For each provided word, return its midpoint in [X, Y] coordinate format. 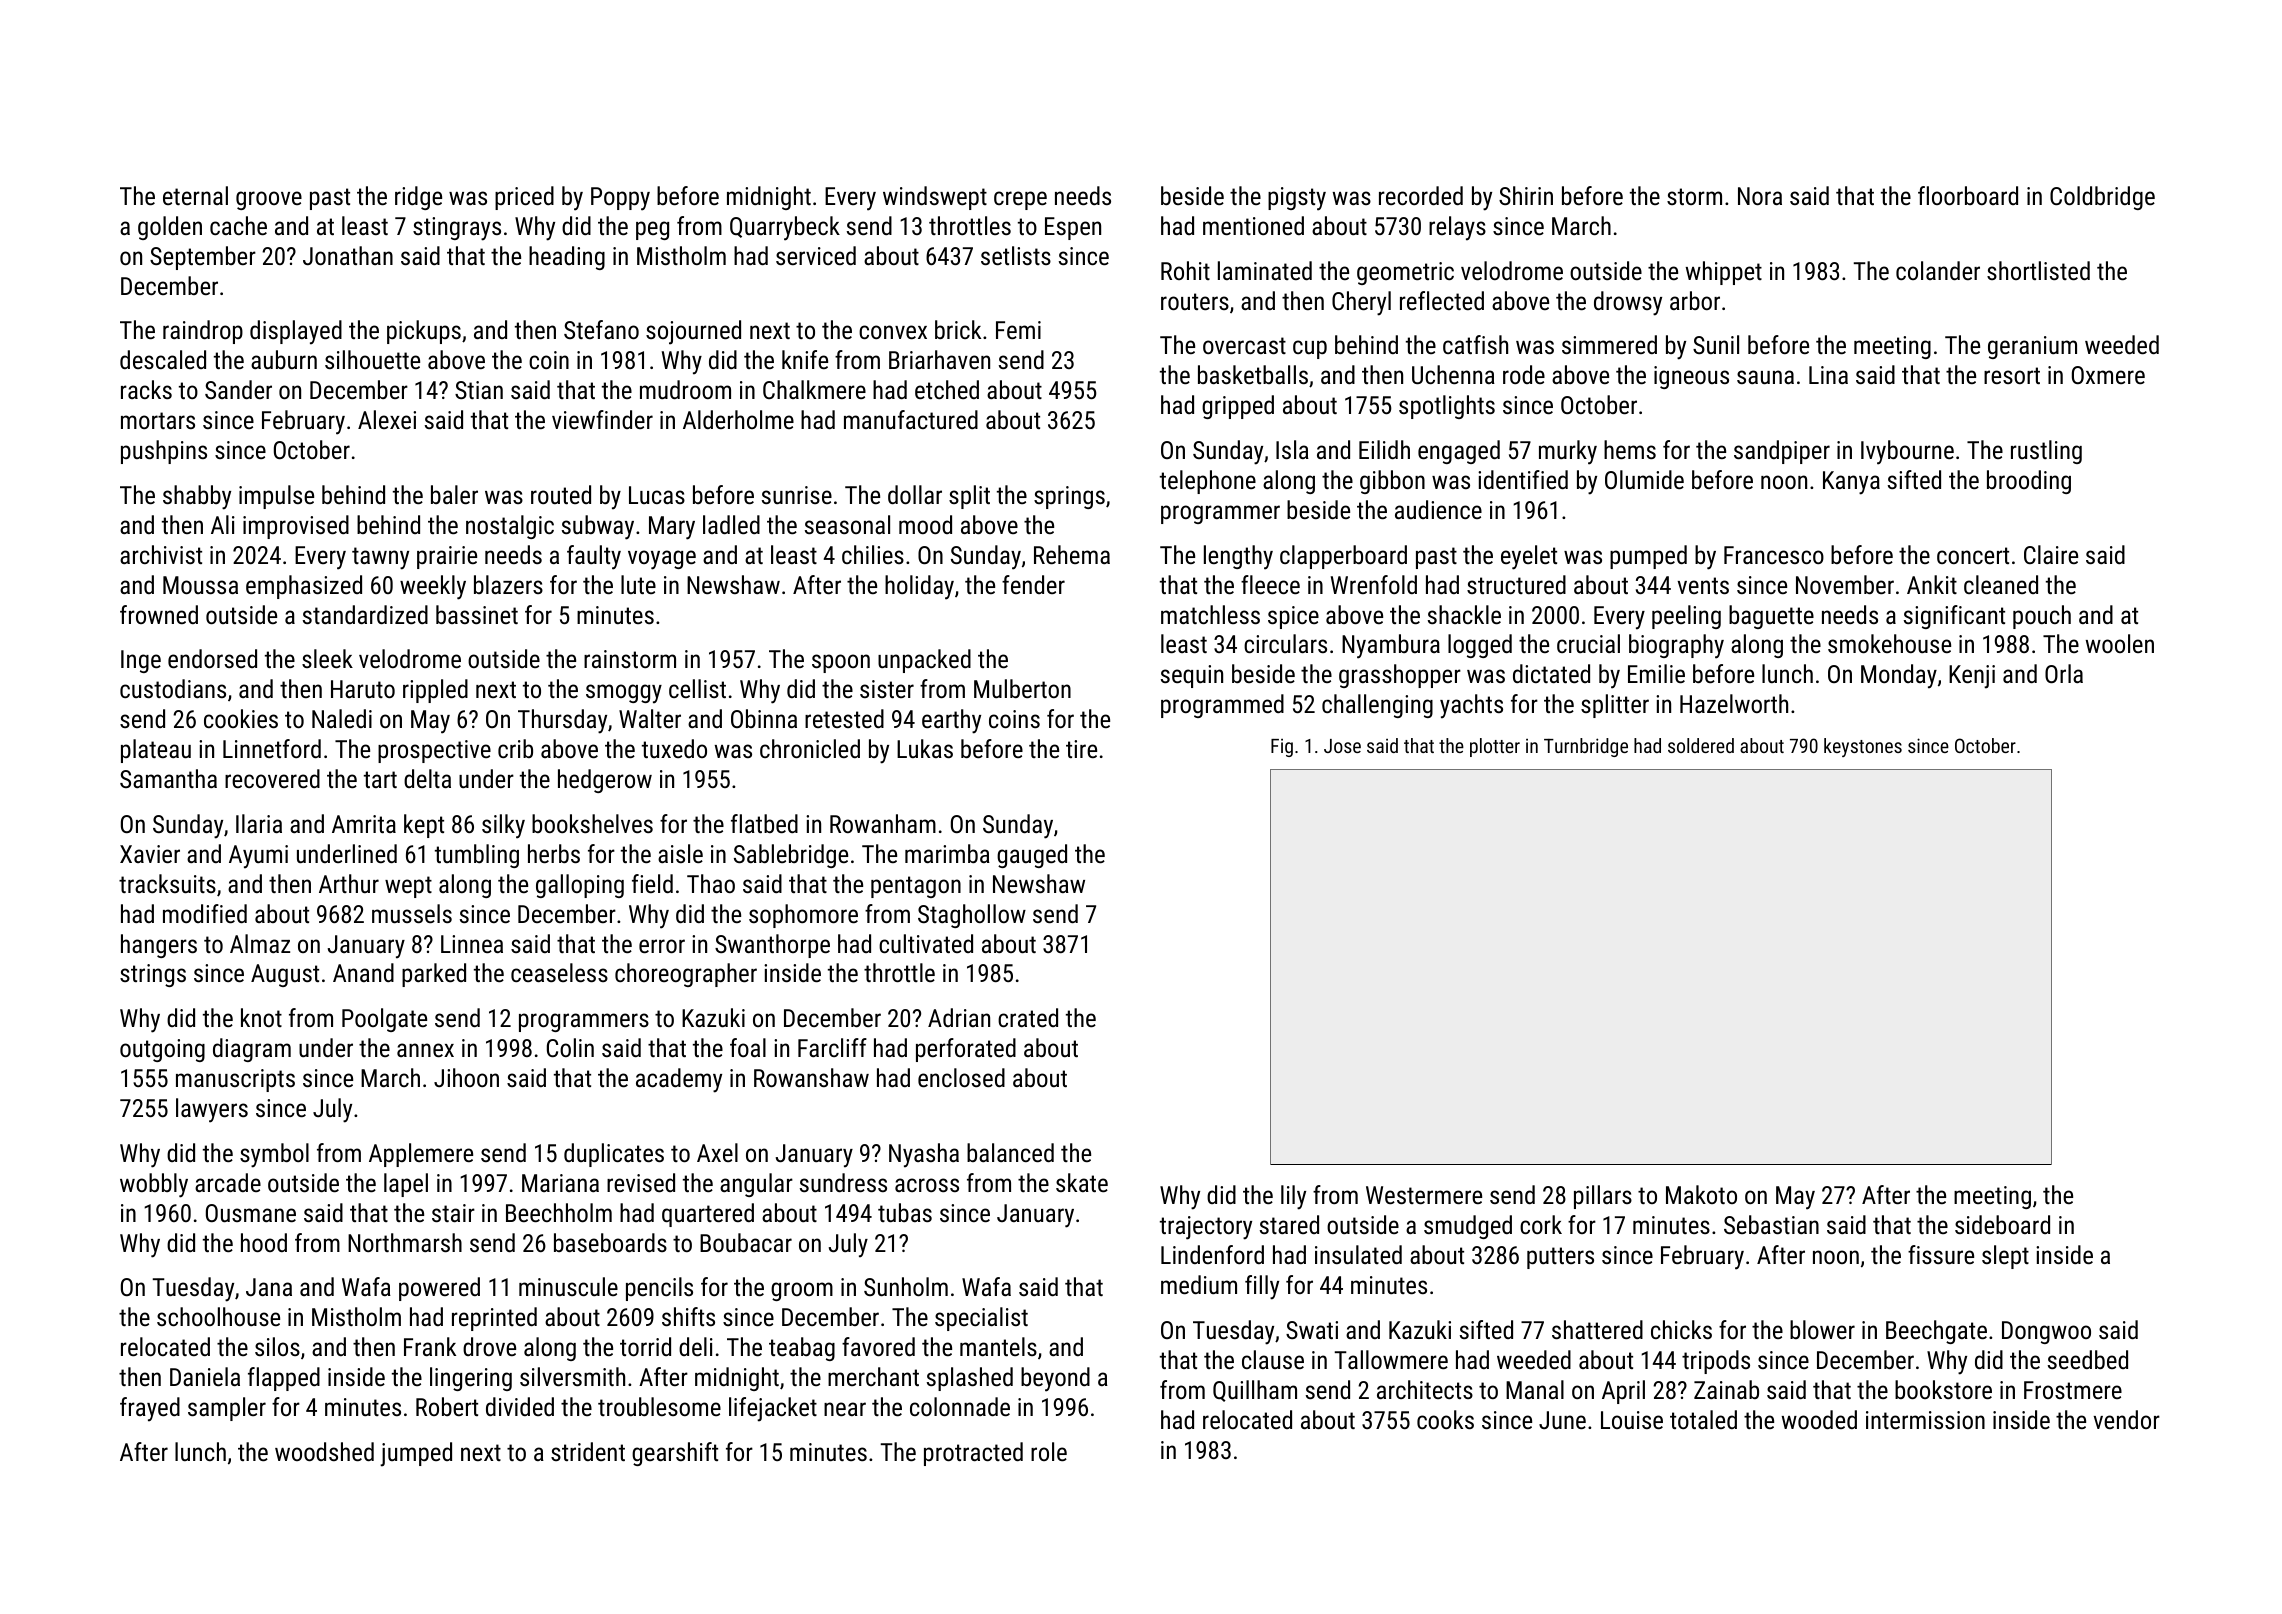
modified [205, 913]
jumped [416, 1454]
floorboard [1968, 195]
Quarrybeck [785, 228]
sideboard [2002, 1224]
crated [1028, 1017]
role [1049, 1451]
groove [269, 200]
